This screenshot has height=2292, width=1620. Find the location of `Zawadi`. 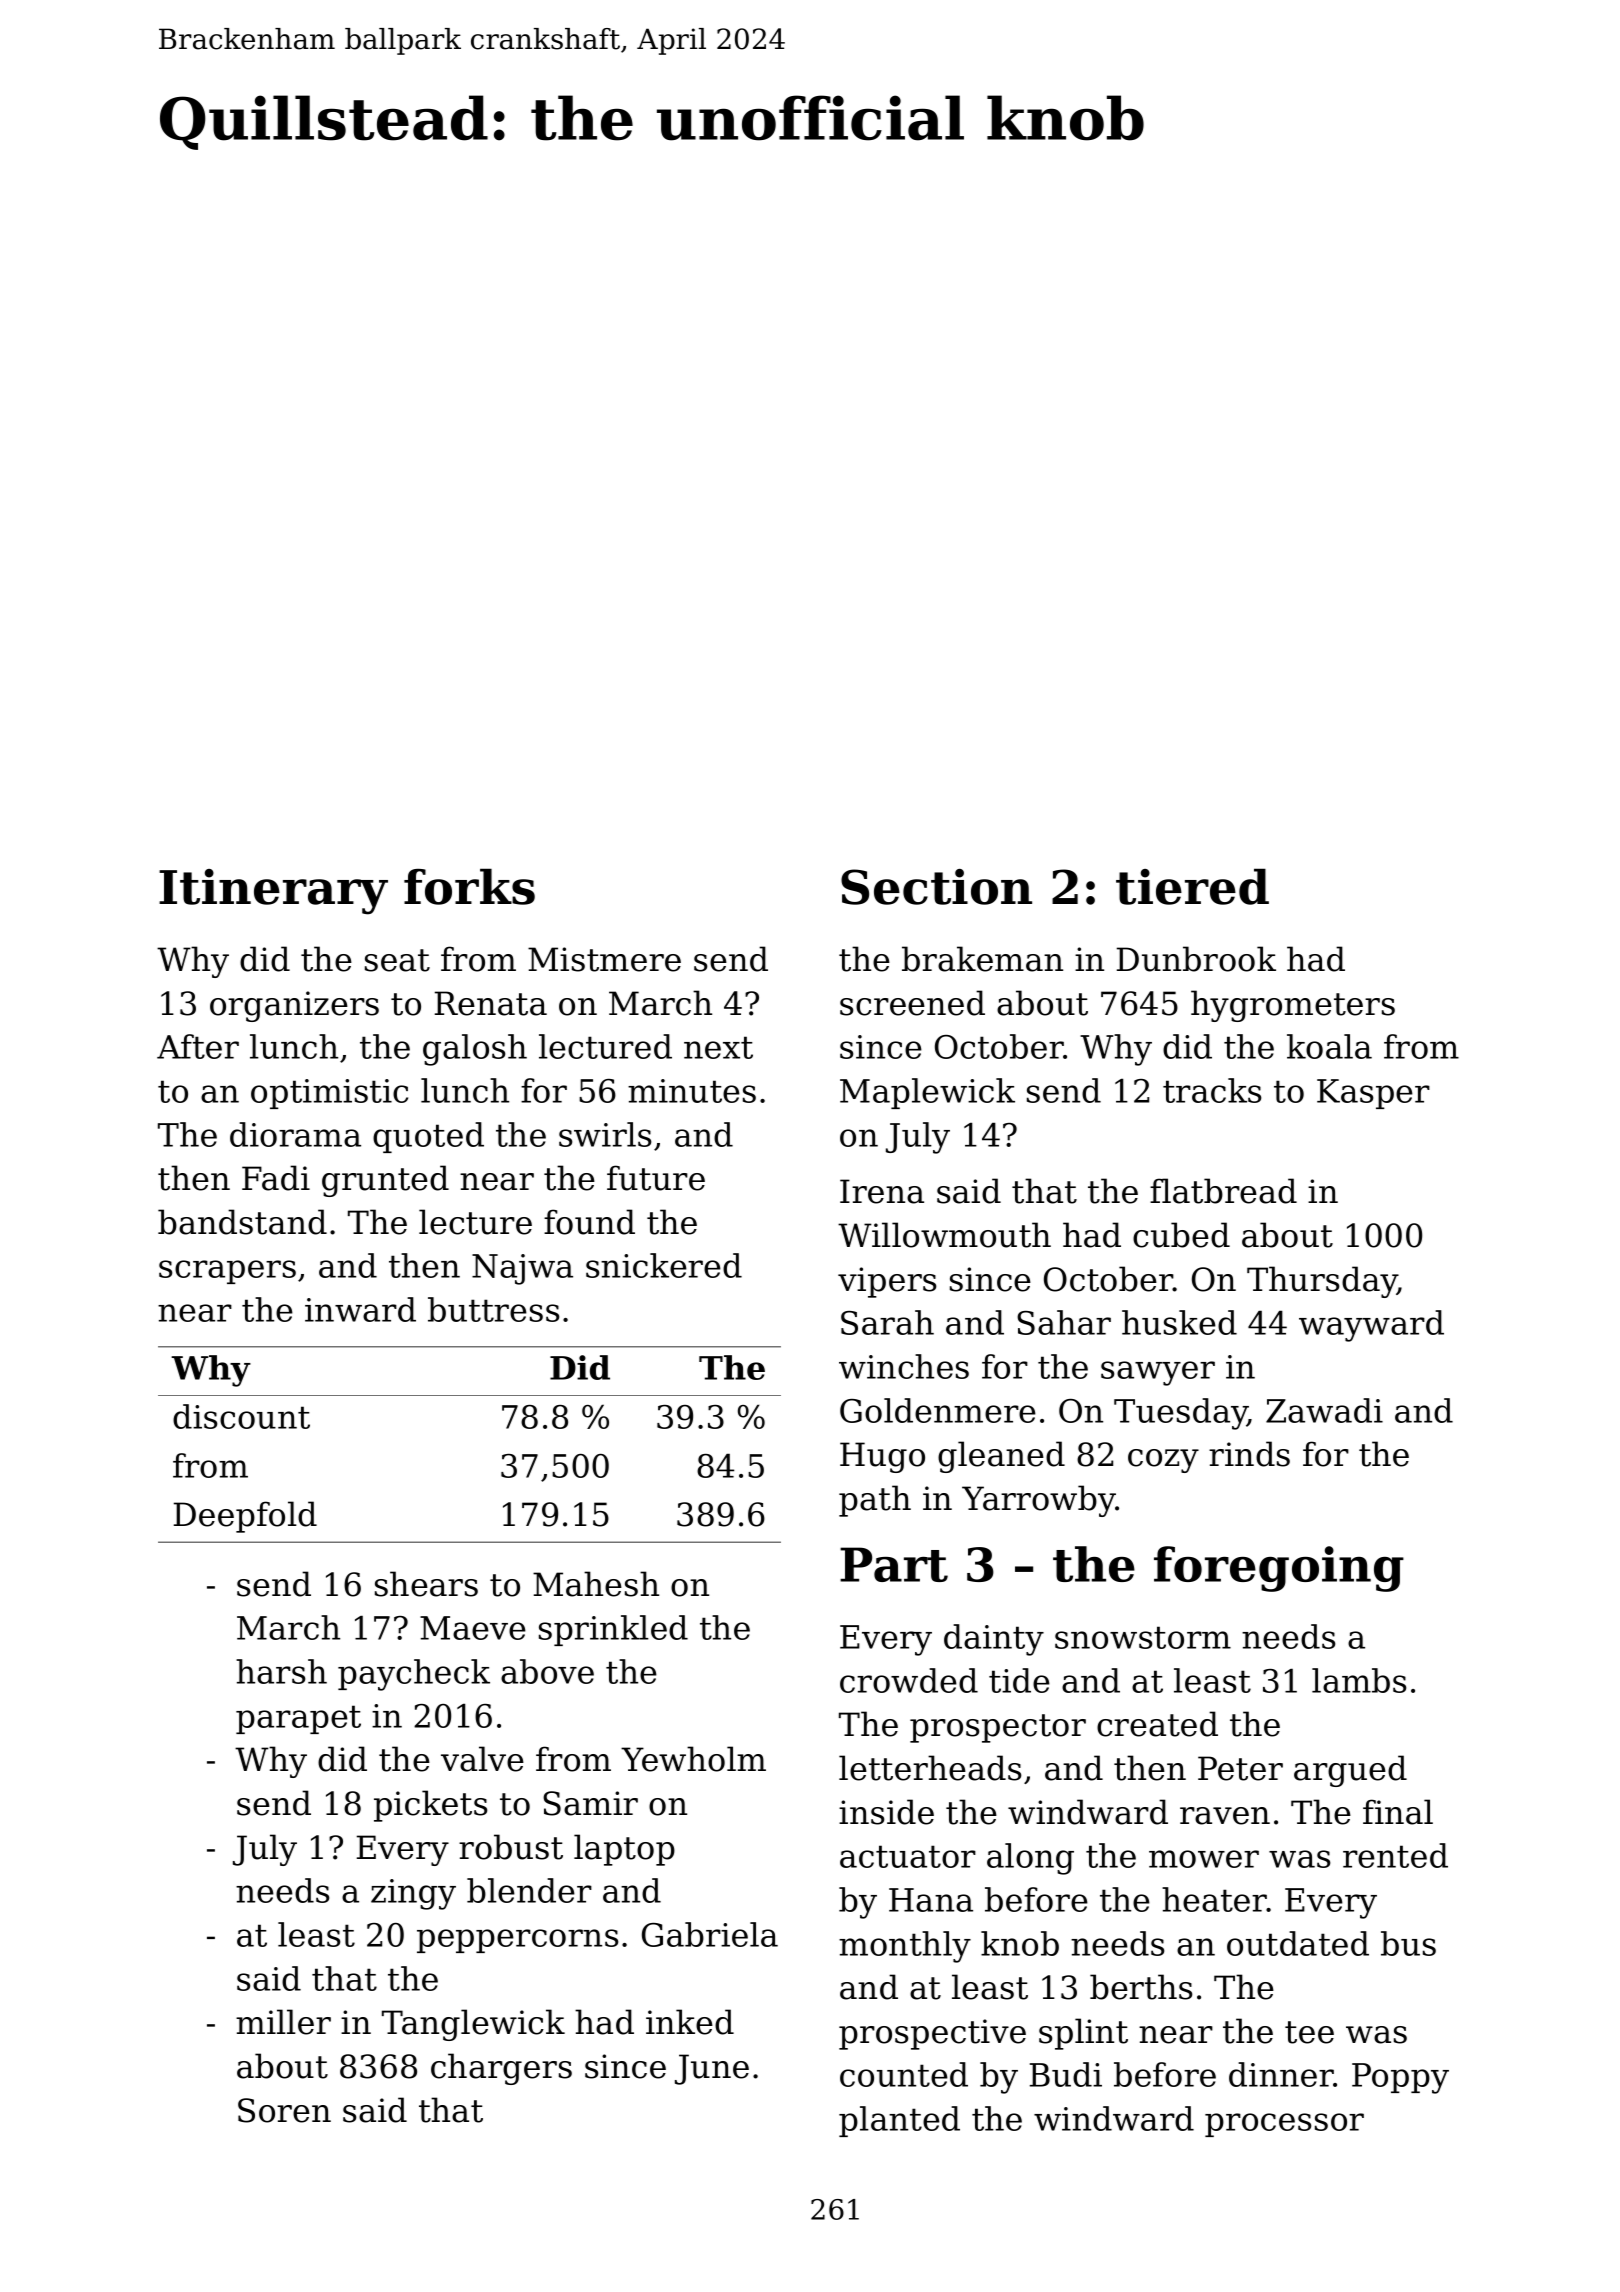

Zawadi is located at coordinates (1324, 1410).
